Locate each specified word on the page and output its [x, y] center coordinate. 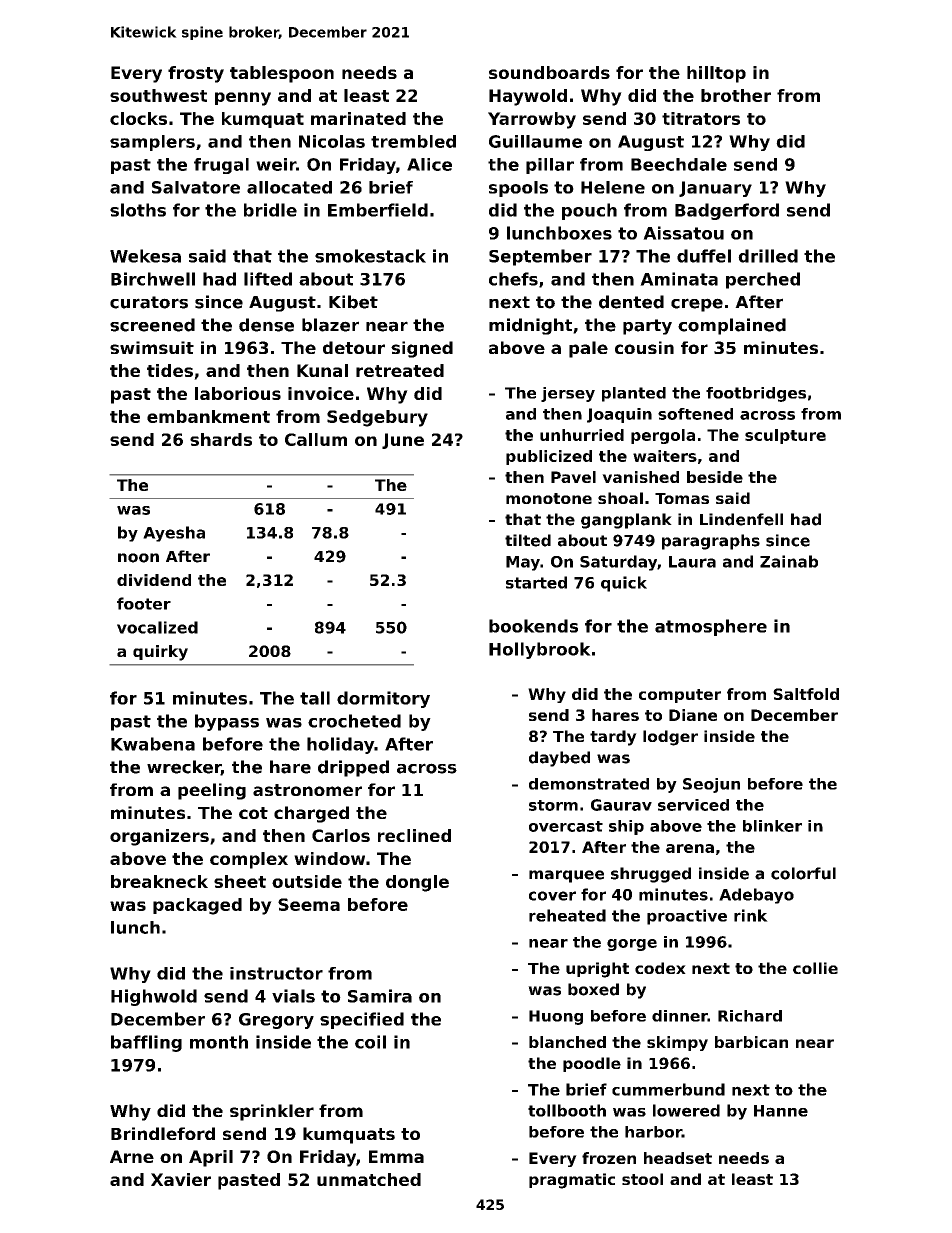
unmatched [369, 1179]
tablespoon [282, 74]
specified [362, 1020]
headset [678, 1158]
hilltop [716, 74]
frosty [196, 74]
